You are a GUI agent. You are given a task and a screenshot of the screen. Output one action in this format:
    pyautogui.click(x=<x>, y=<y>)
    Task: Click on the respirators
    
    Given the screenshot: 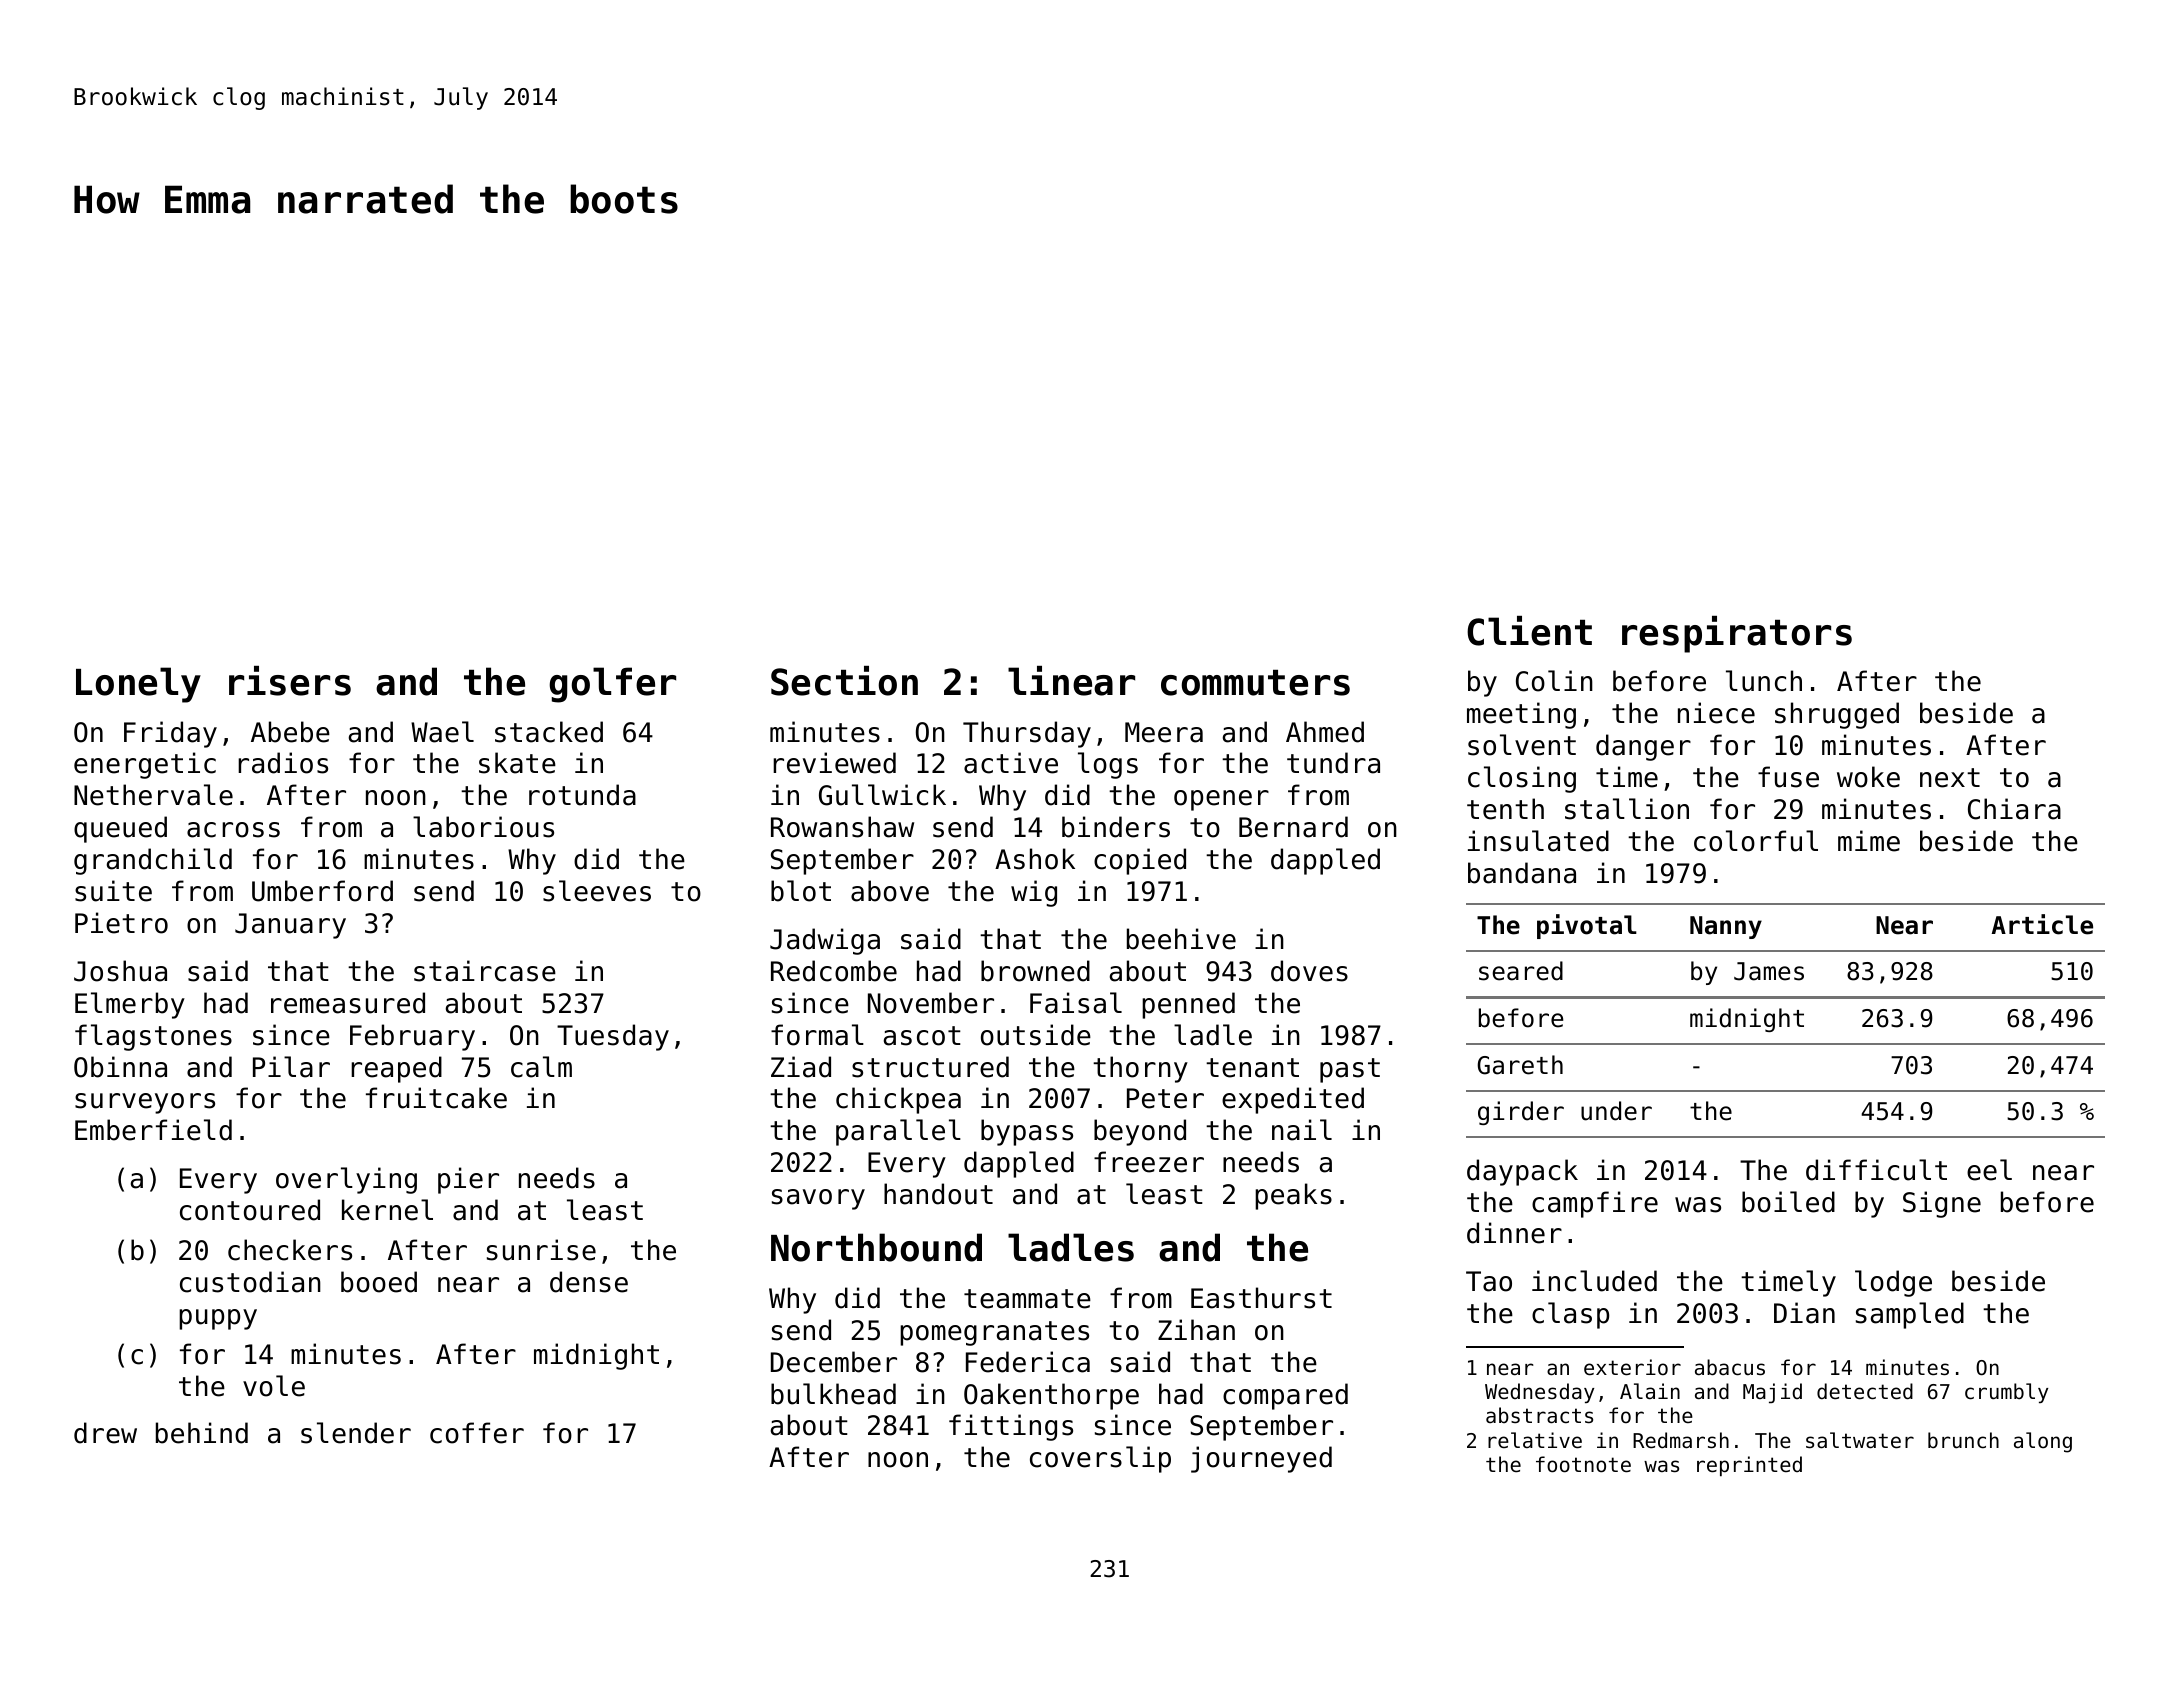 What is the action you would take?
    pyautogui.click(x=1737, y=634)
